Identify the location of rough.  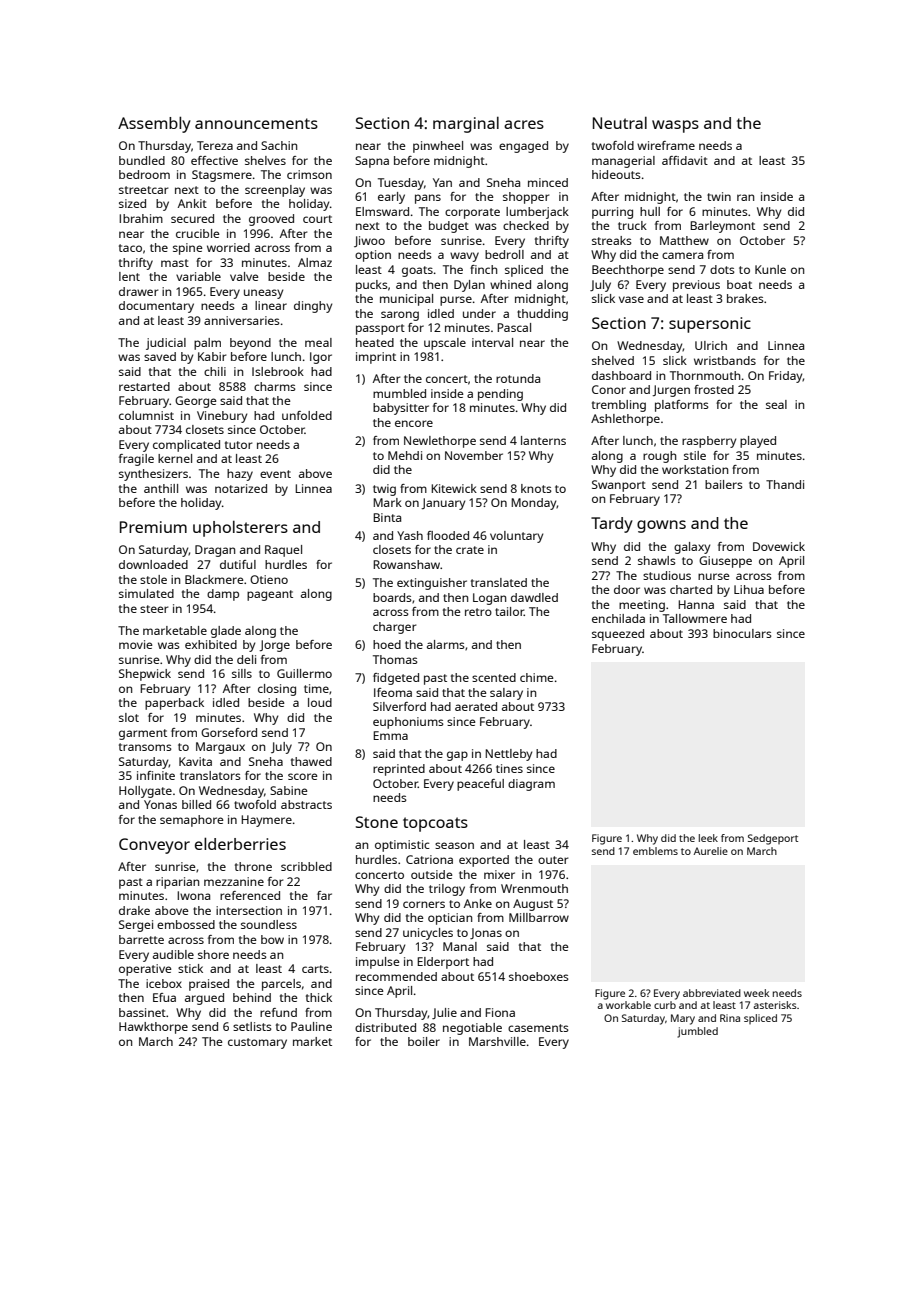
(659, 457).
